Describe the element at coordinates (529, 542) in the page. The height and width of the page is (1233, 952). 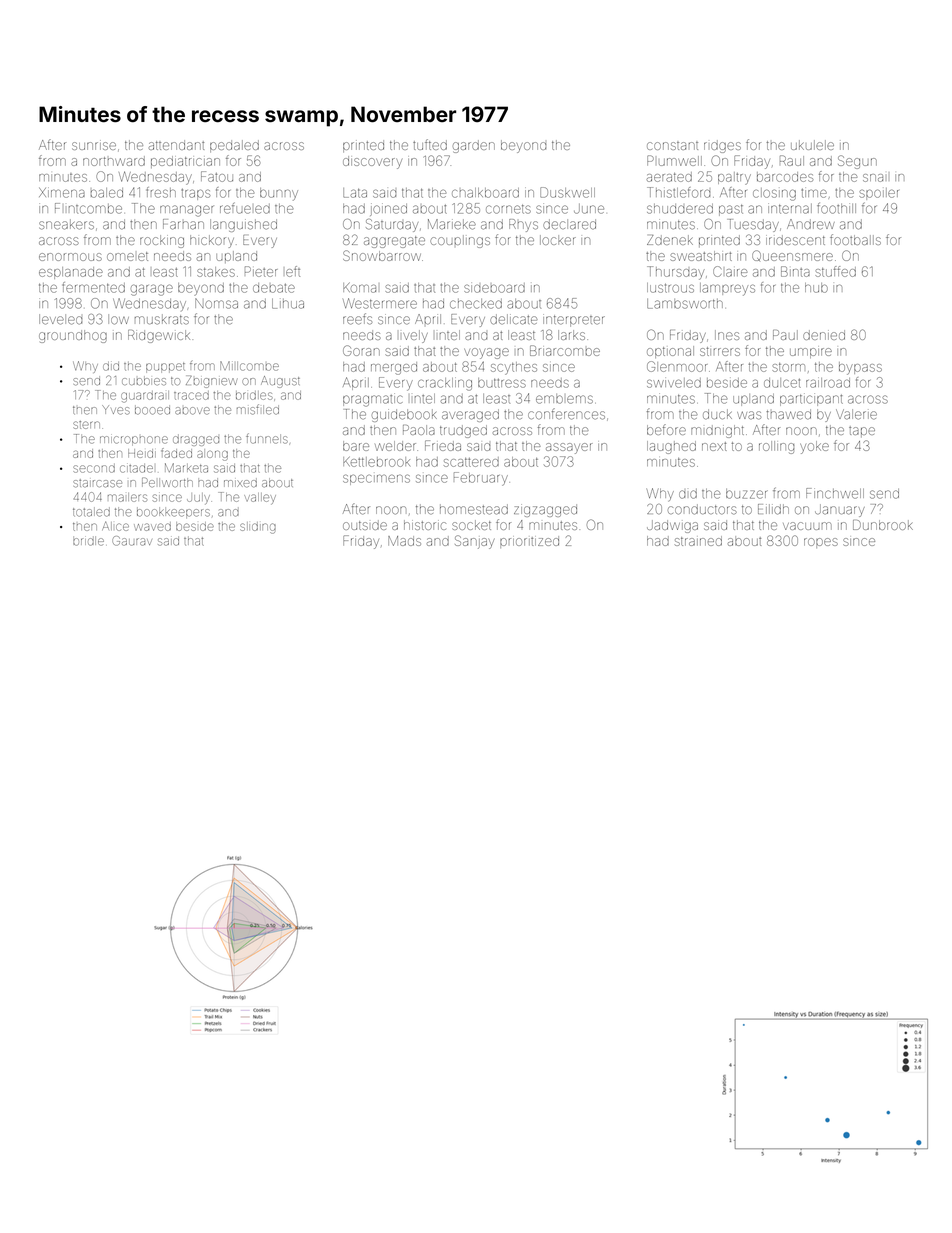
I see `prioritized` at that location.
